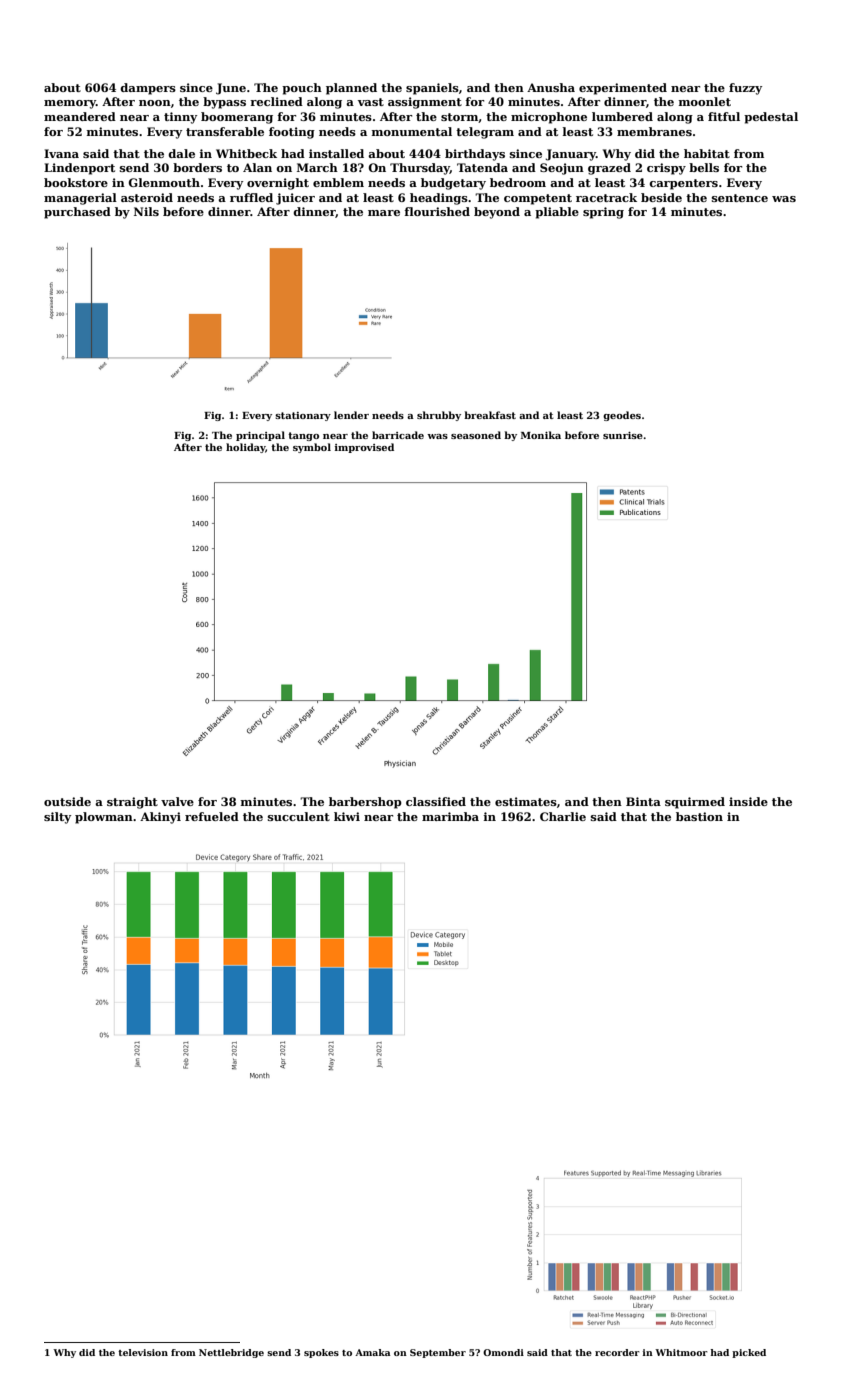  What do you see at coordinates (246, 448) in the screenshot?
I see `holiday` at bounding box center [246, 448].
